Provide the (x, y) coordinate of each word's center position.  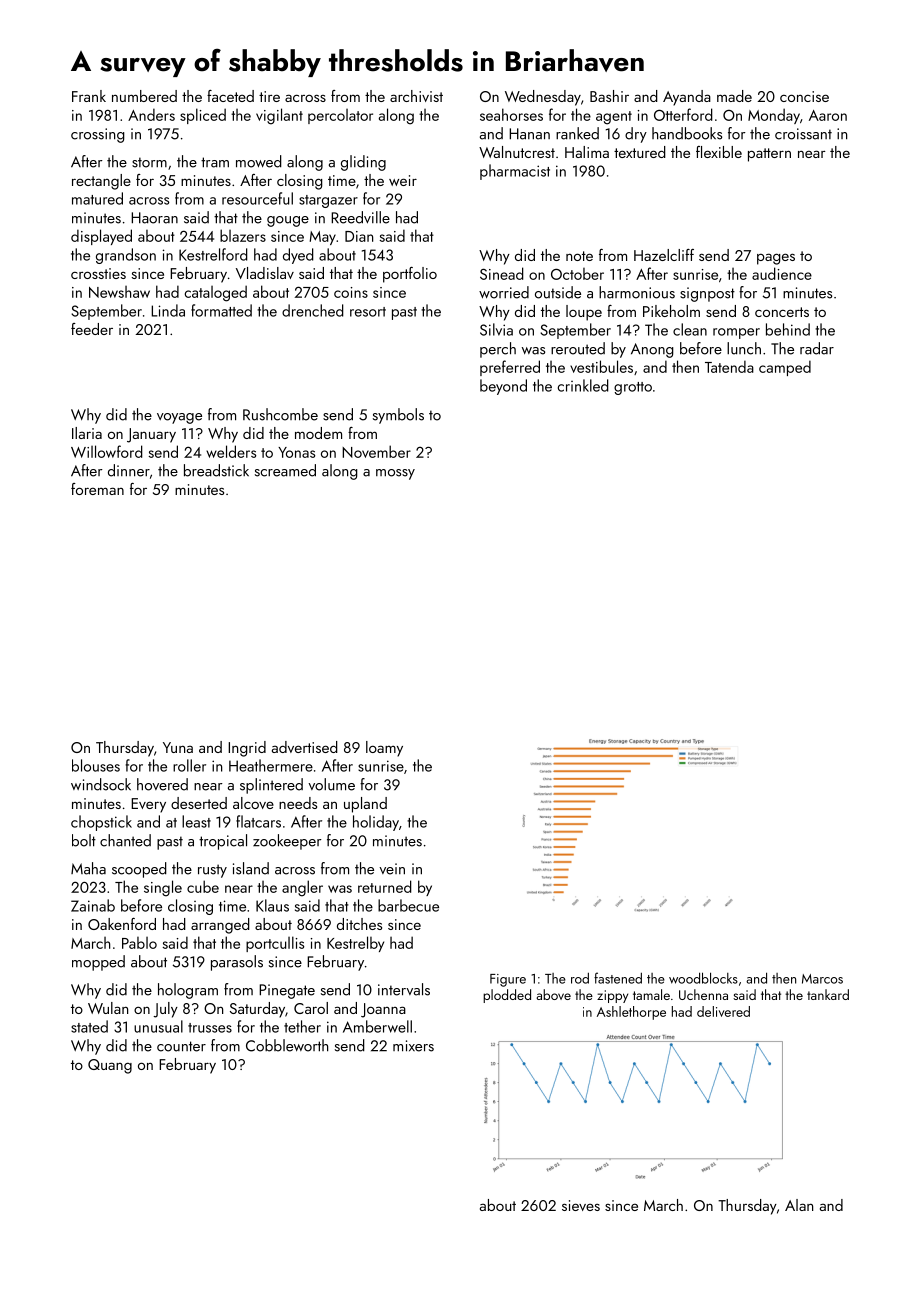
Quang (110, 1066)
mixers (413, 1046)
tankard (828, 994)
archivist (416, 96)
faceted (230, 96)
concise (804, 96)
